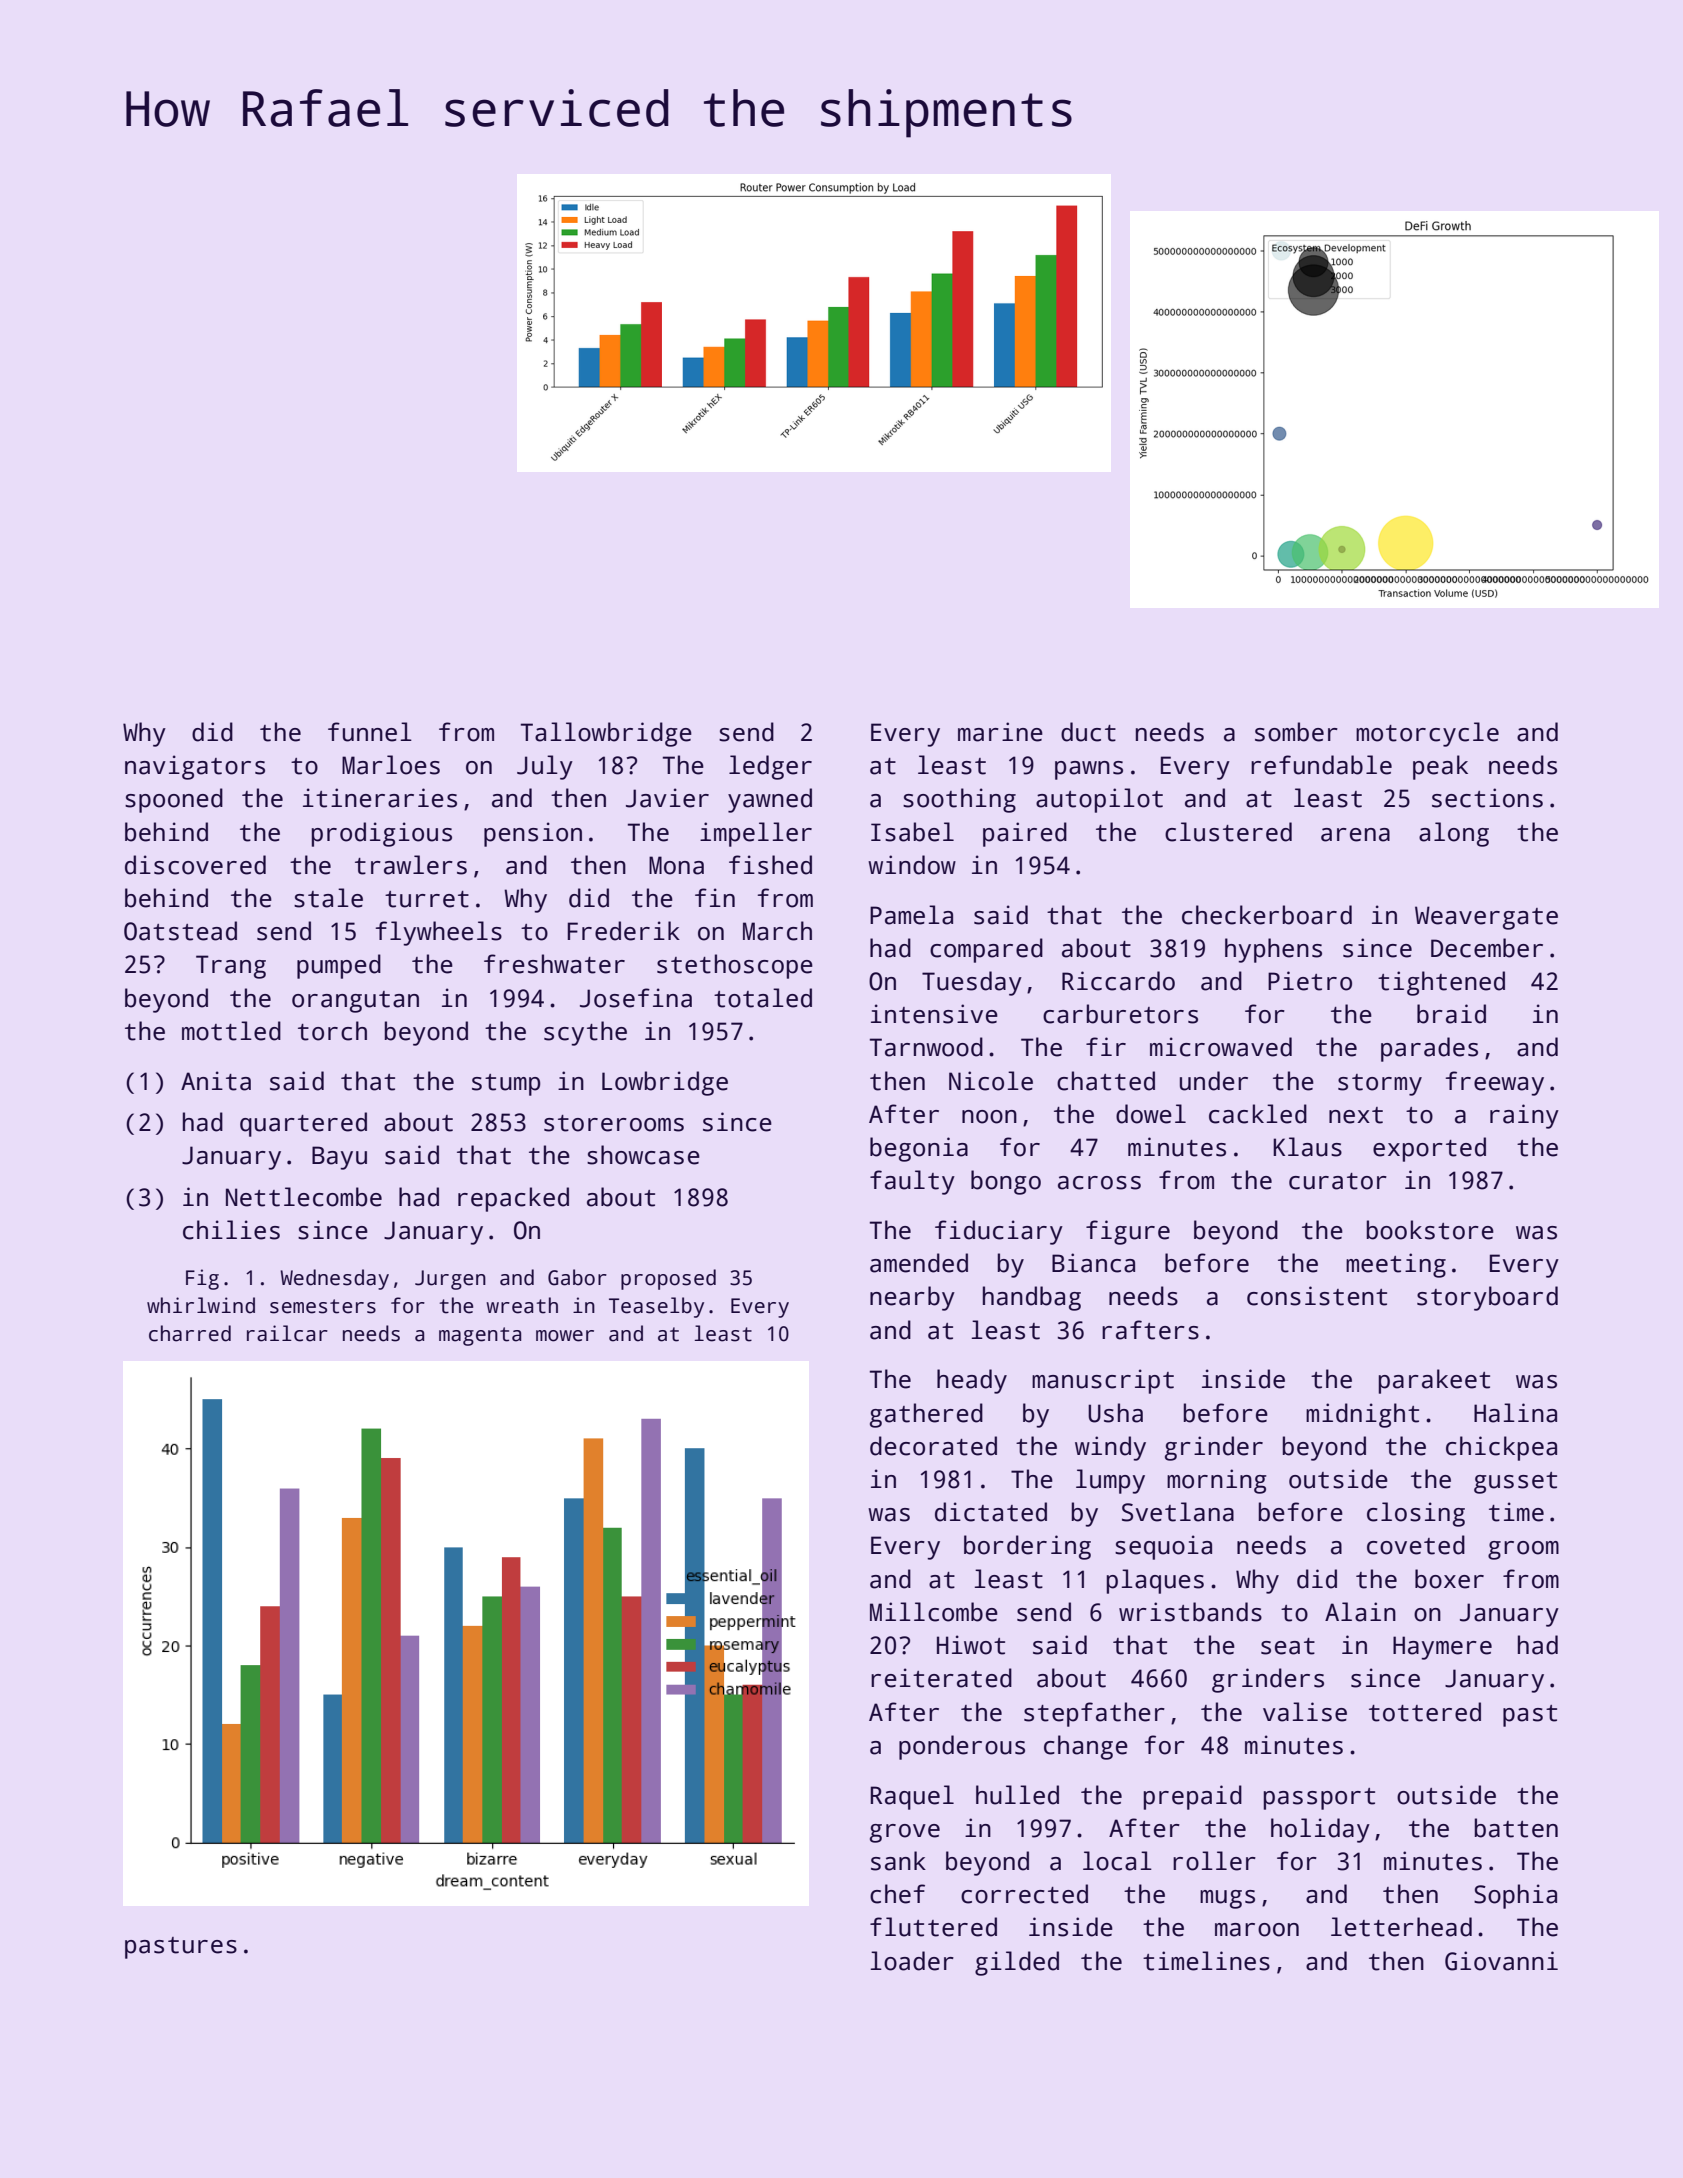 Image resolution: width=1683 pixels, height=2178 pixels. What do you see at coordinates (1006, 1182) in the image?
I see `bongo` at bounding box center [1006, 1182].
